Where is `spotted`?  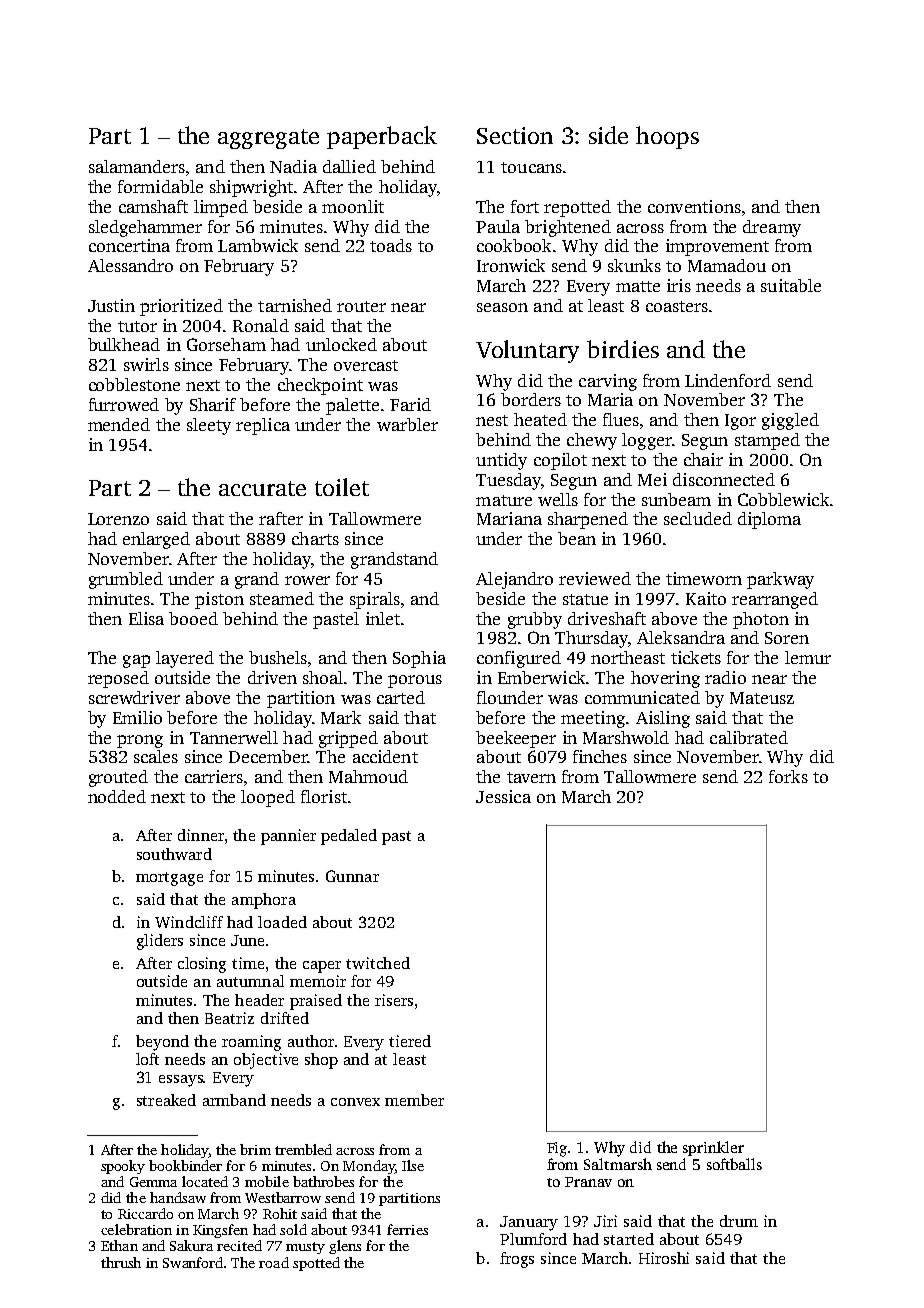 spotted is located at coordinates (316, 1264).
